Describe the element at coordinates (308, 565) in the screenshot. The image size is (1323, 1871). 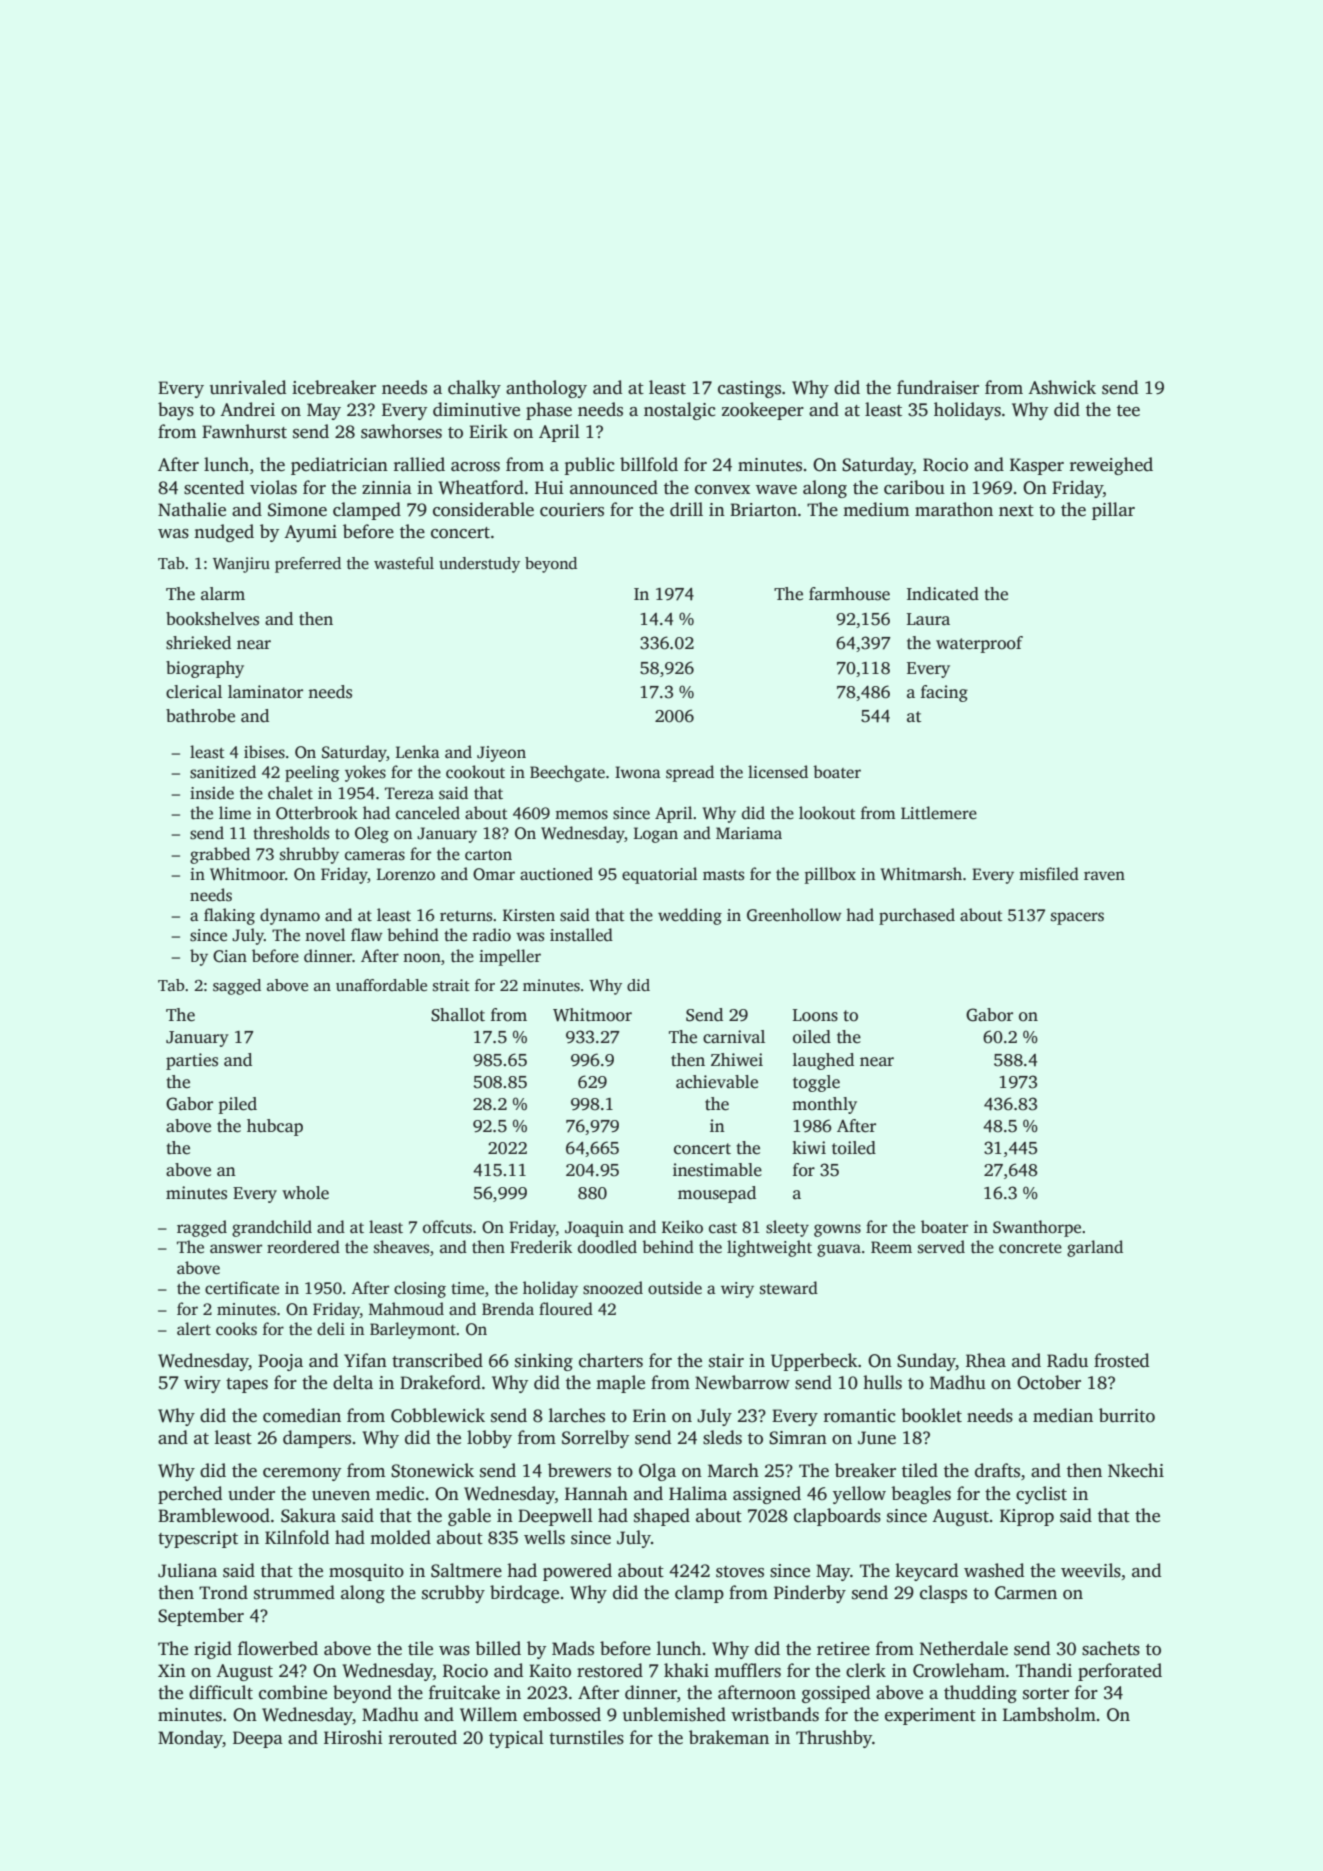
I see `preferred` at that location.
